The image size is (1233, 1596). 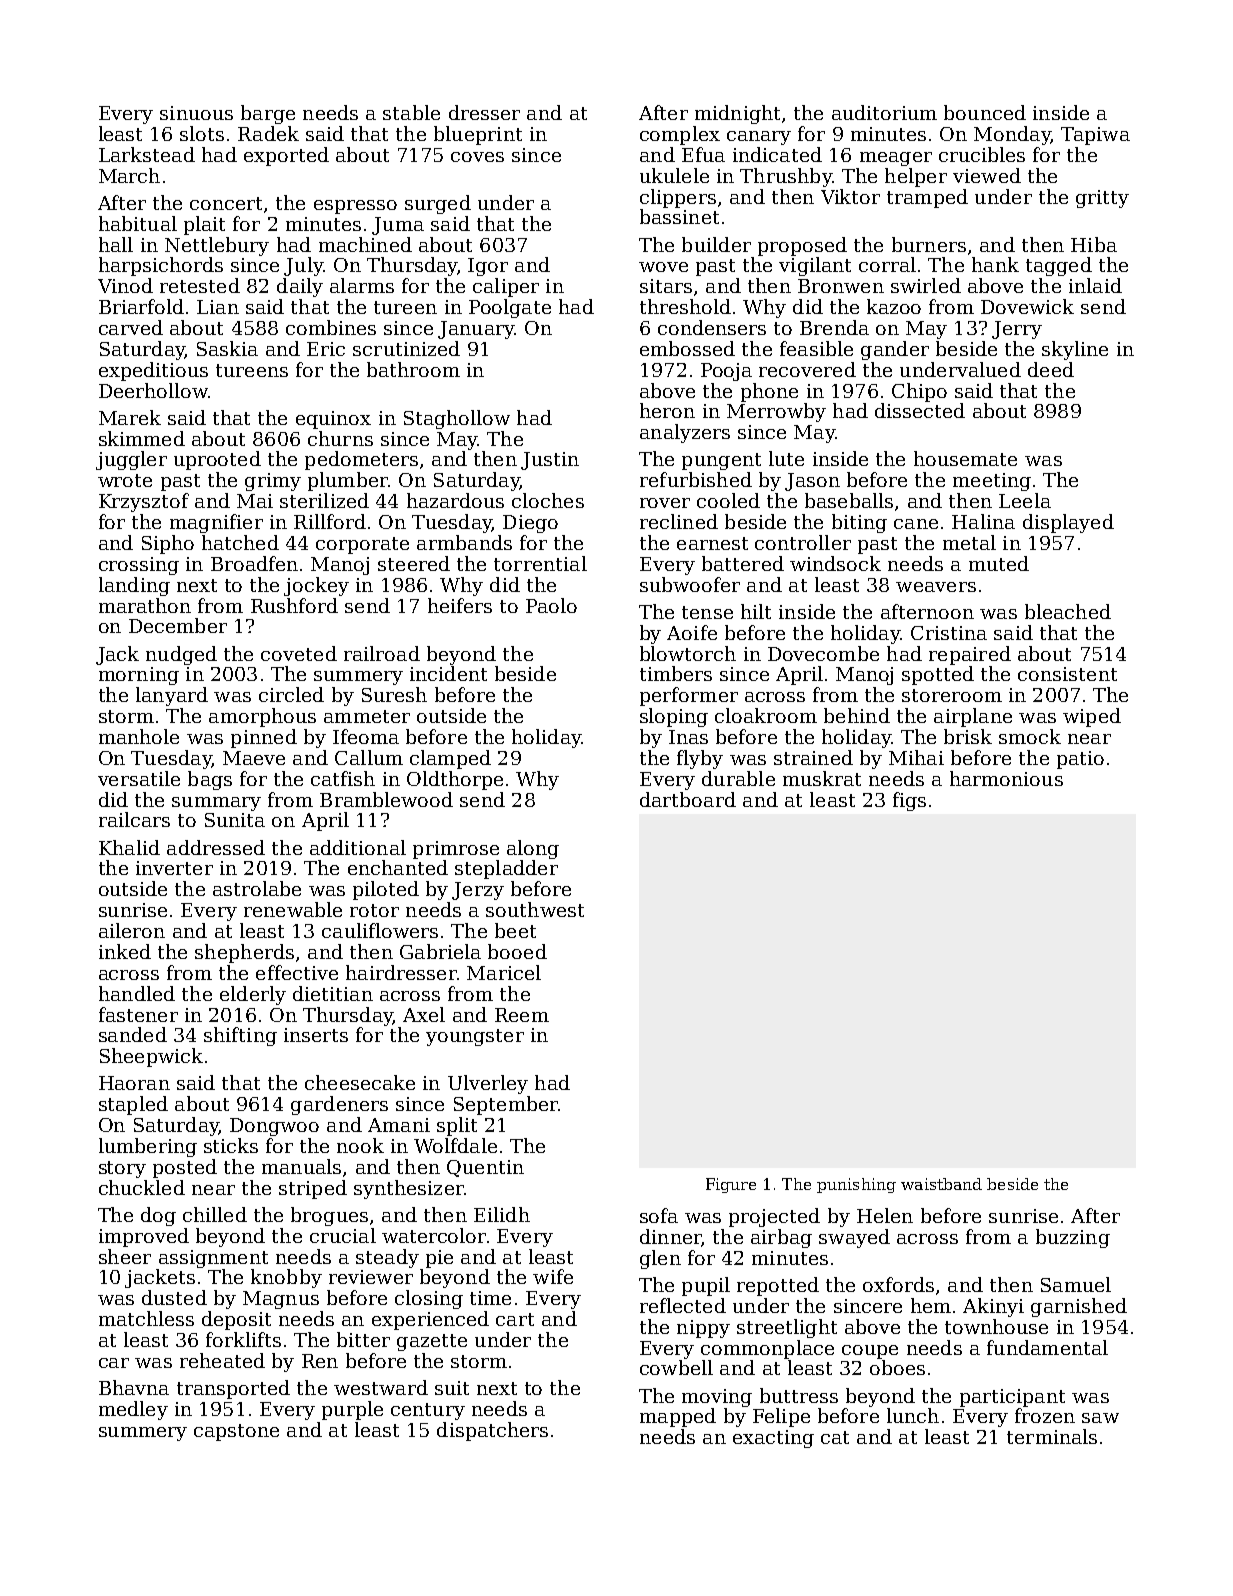 I want to click on renewable, so click(x=293, y=909).
